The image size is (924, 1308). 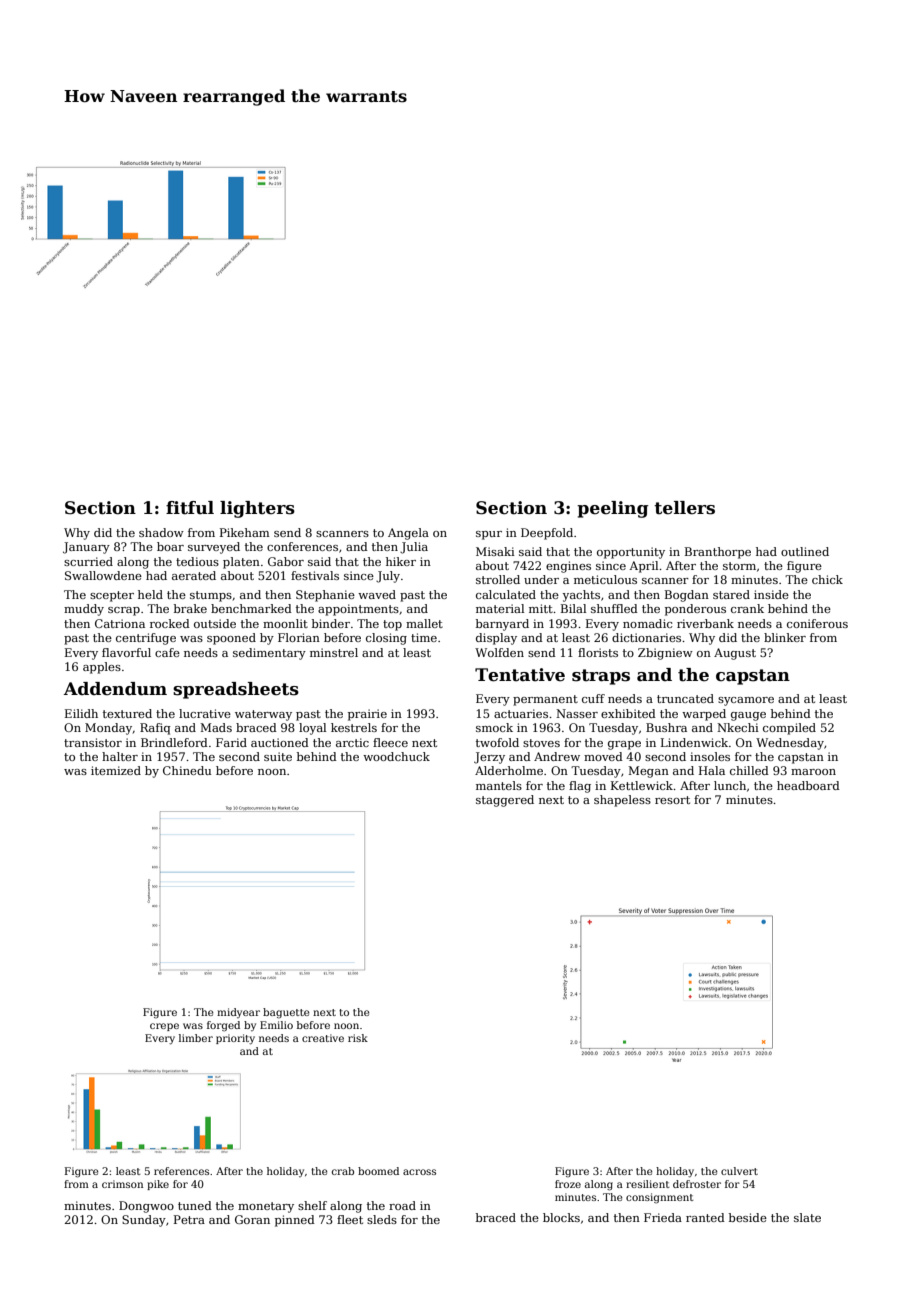 I want to click on crepe, so click(x=164, y=1027).
